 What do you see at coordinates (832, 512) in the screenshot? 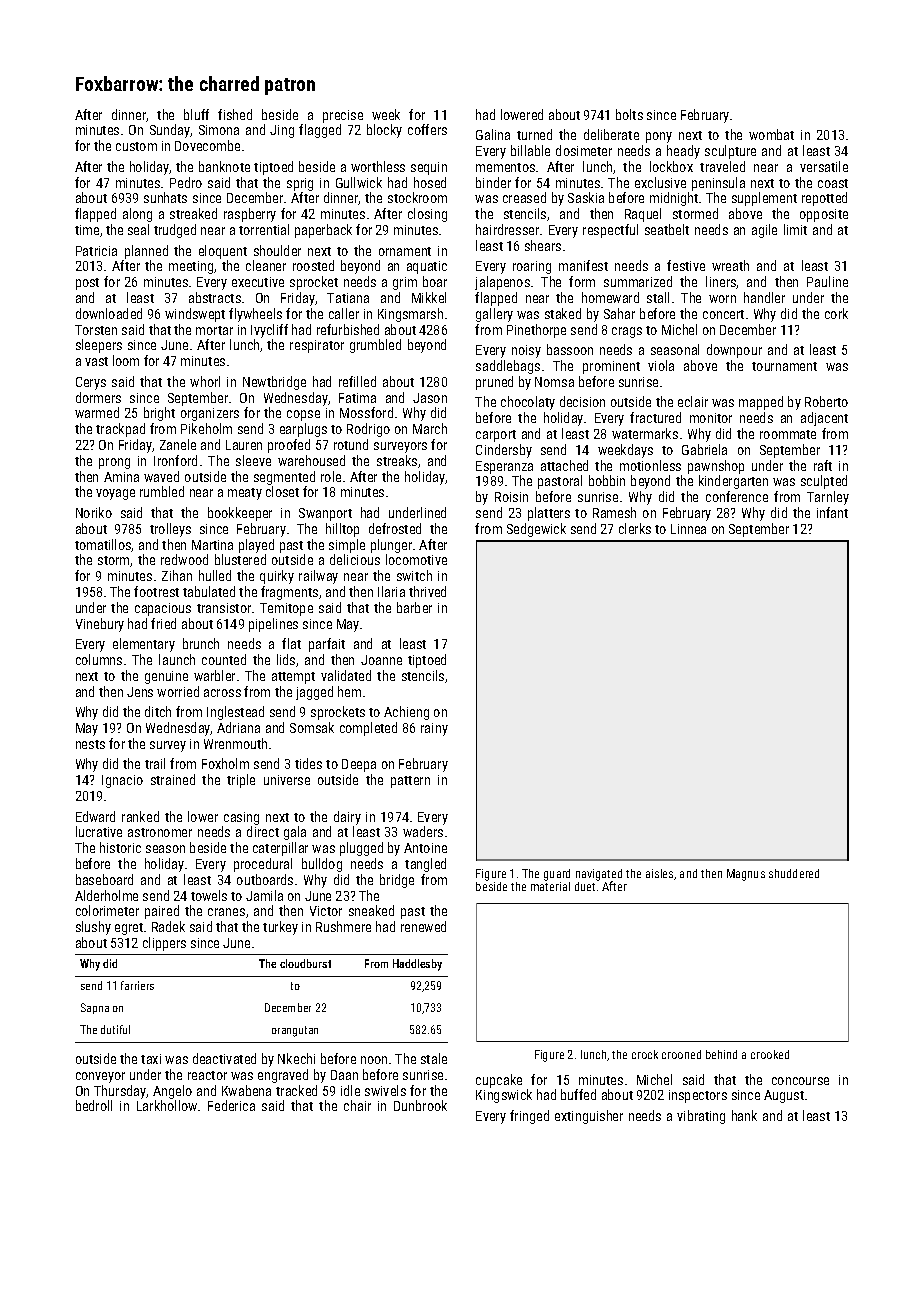
I see `infant` at bounding box center [832, 512].
